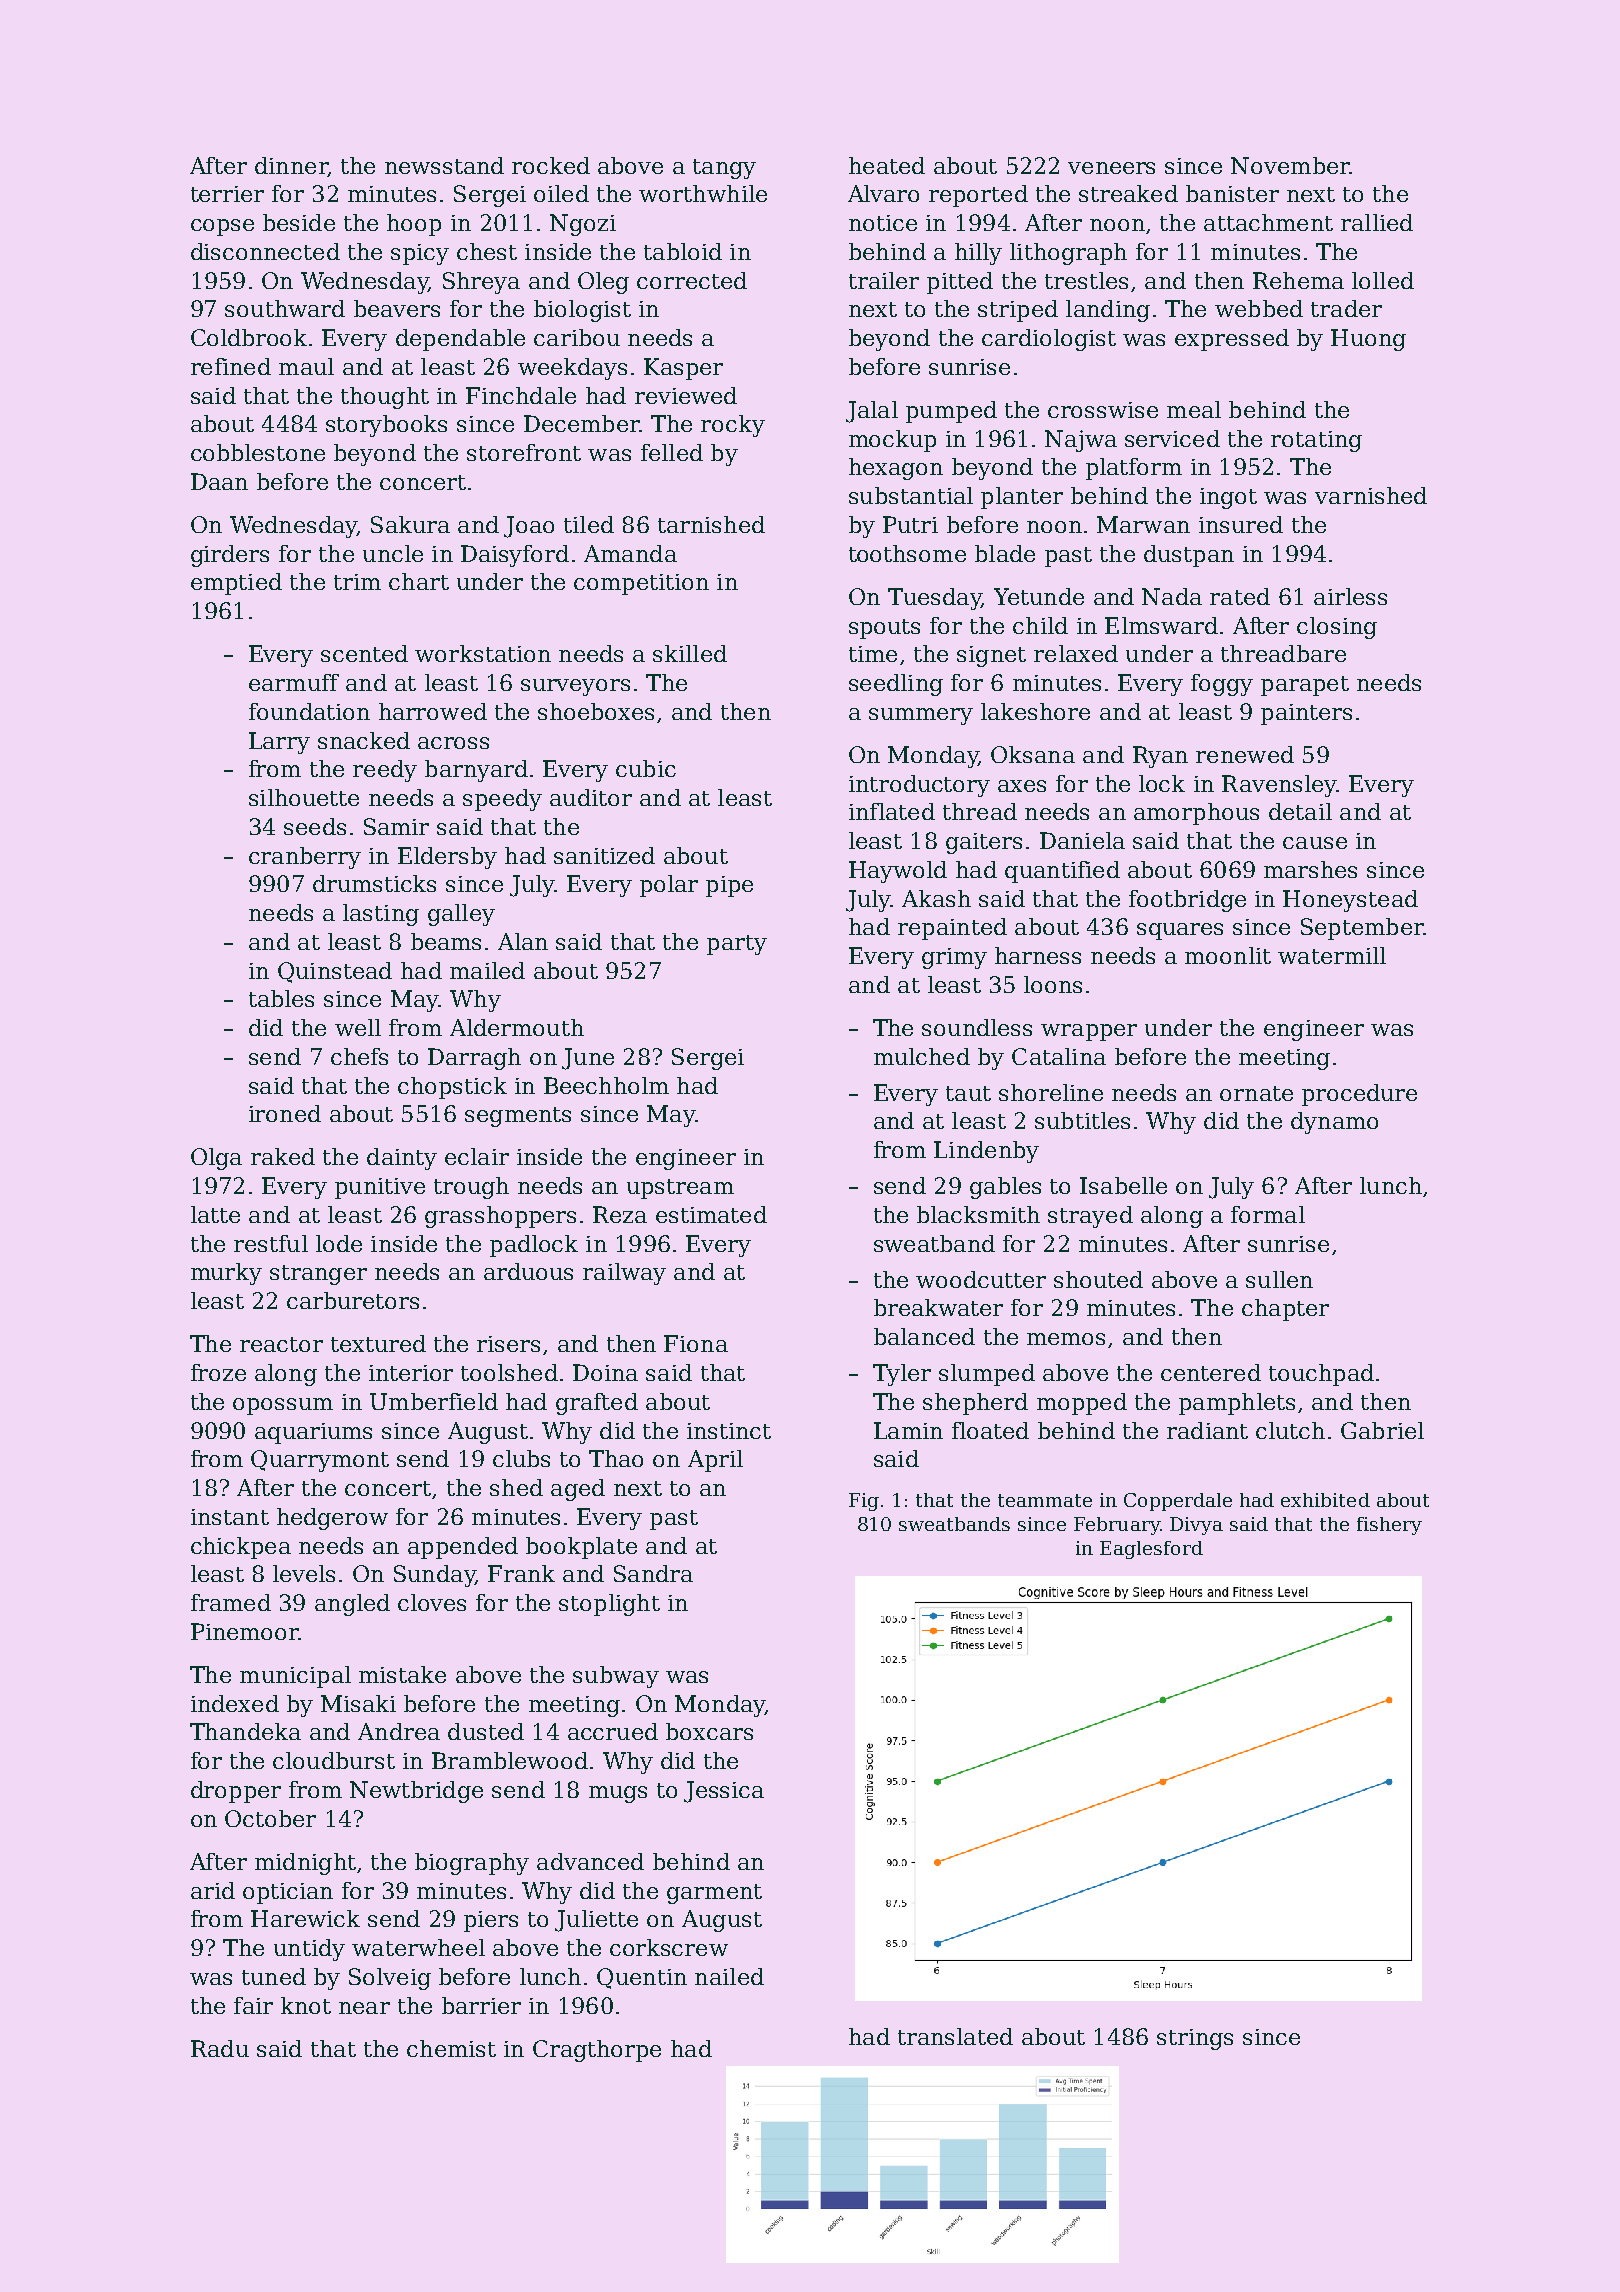  I want to click on Shreya, so click(481, 283).
